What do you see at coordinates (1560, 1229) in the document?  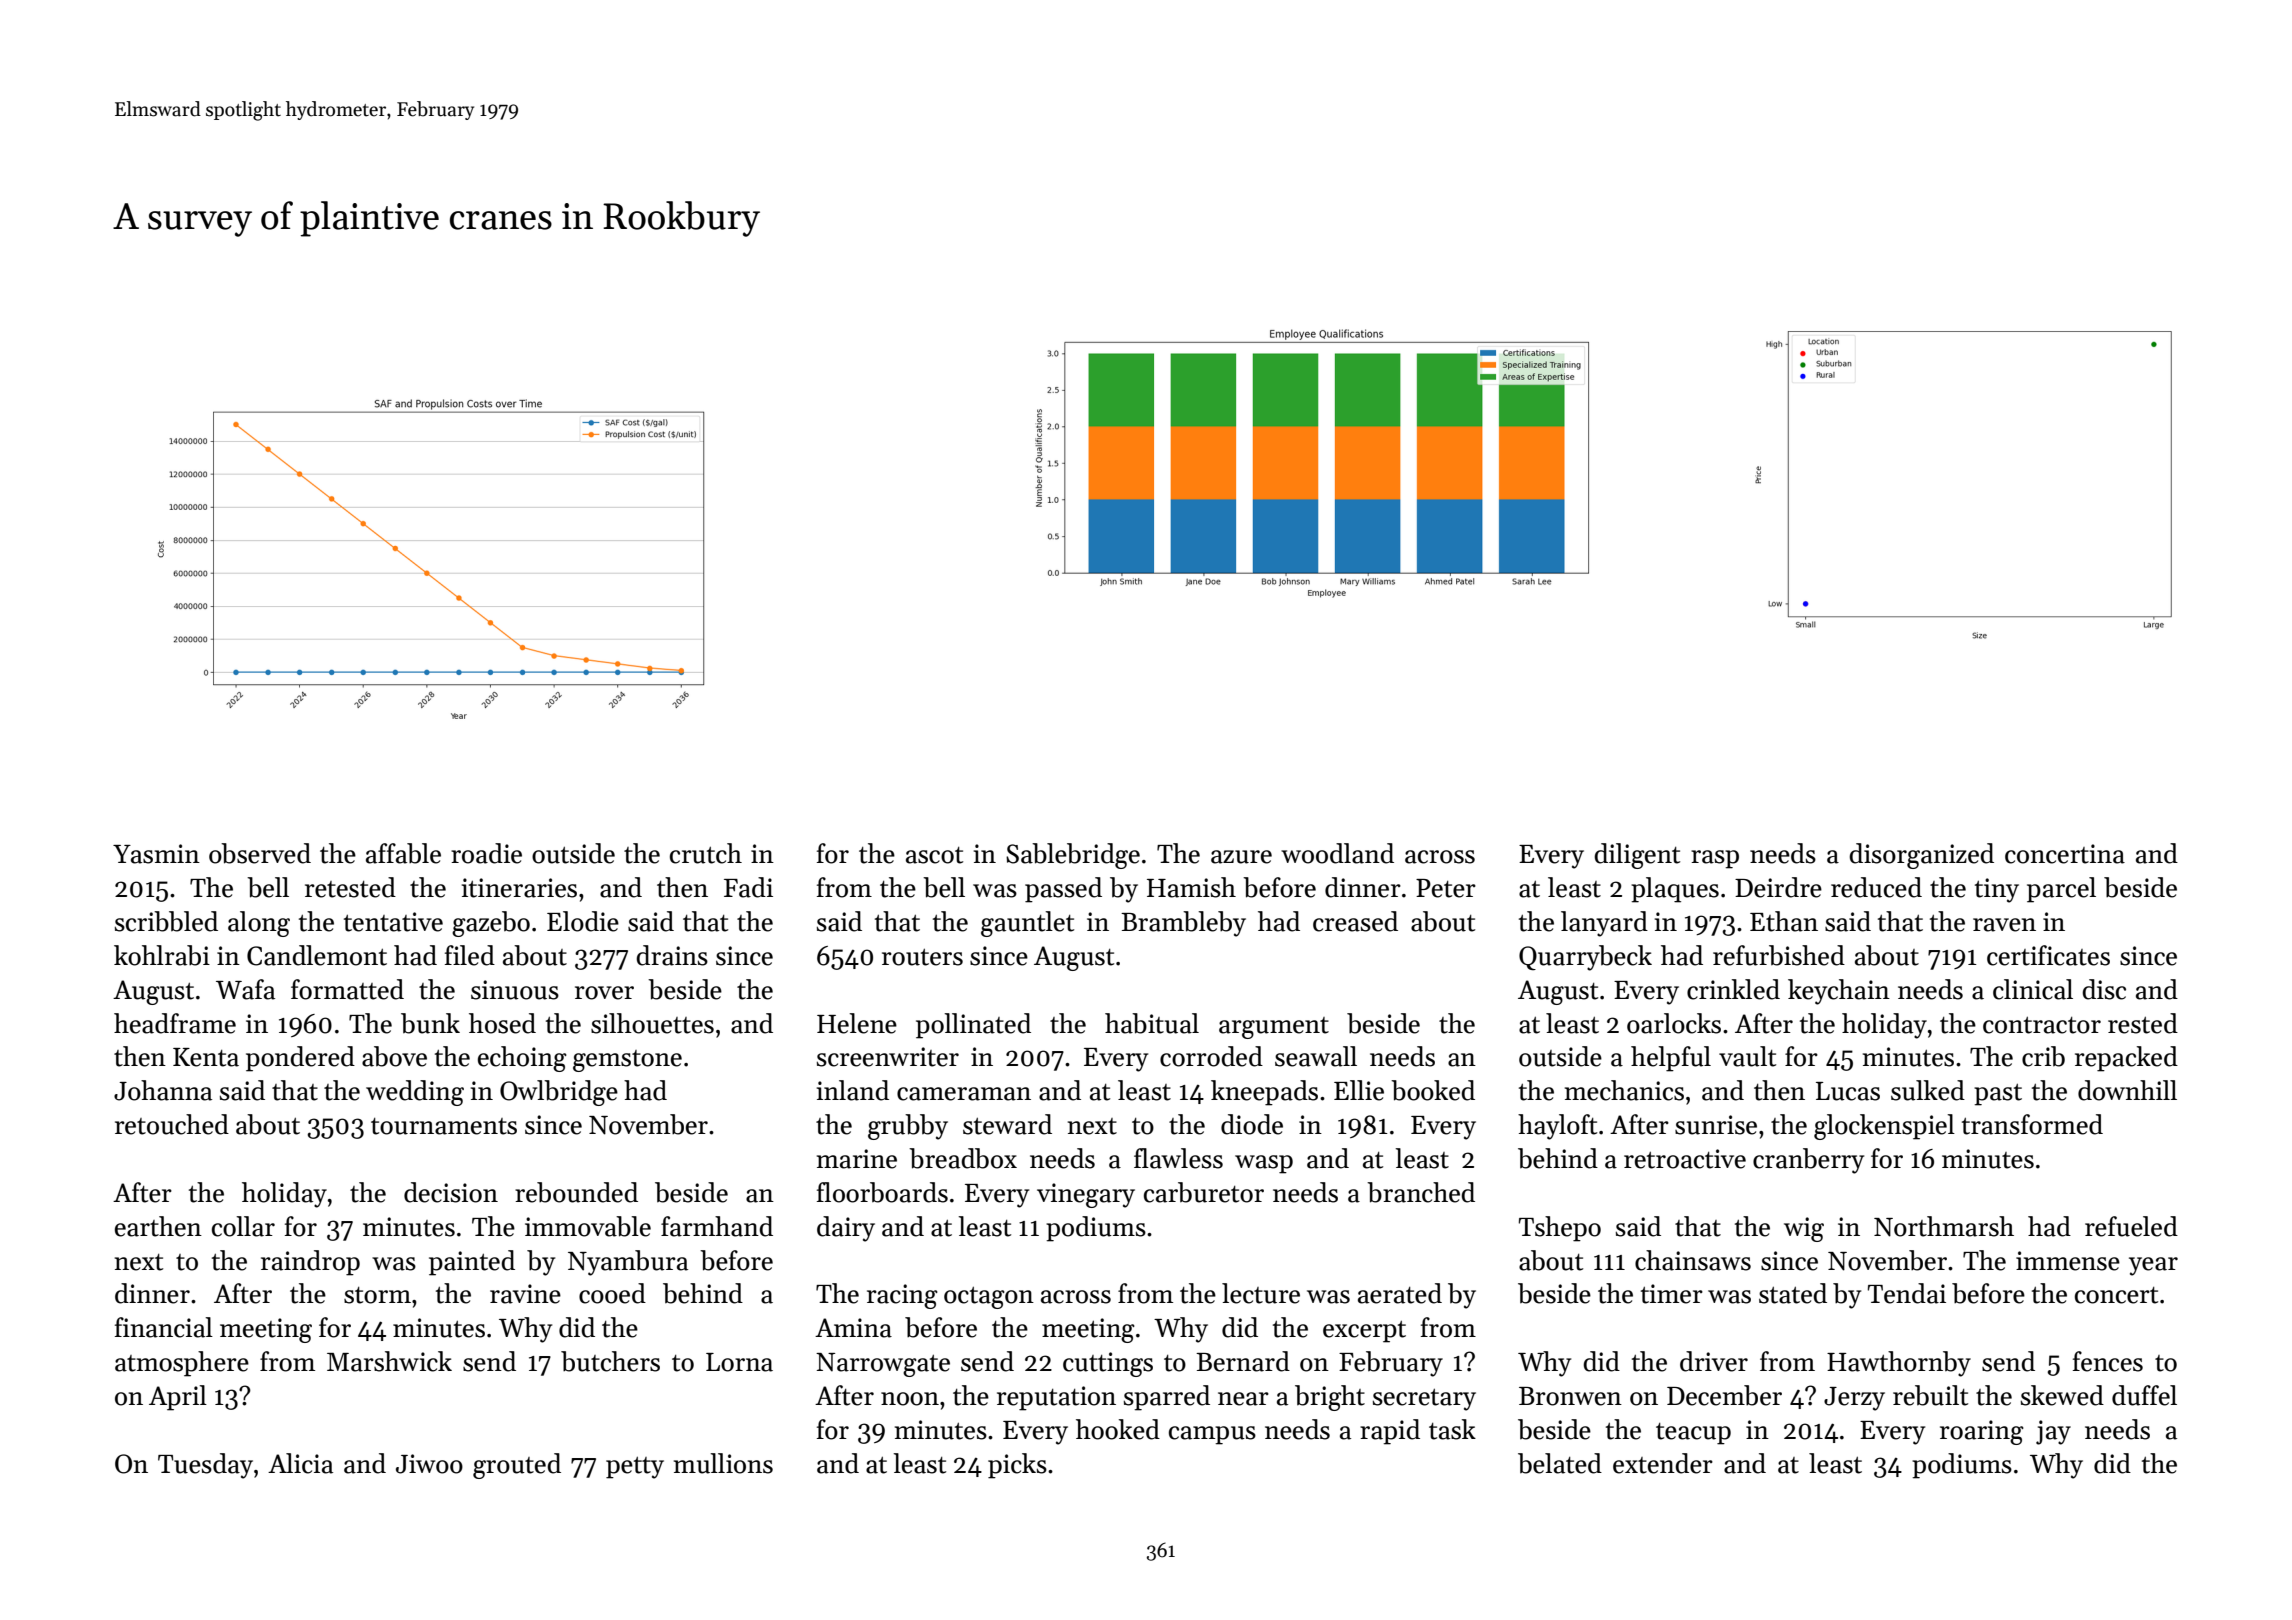 I see `Tshepo` at bounding box center [1560, 1229].
